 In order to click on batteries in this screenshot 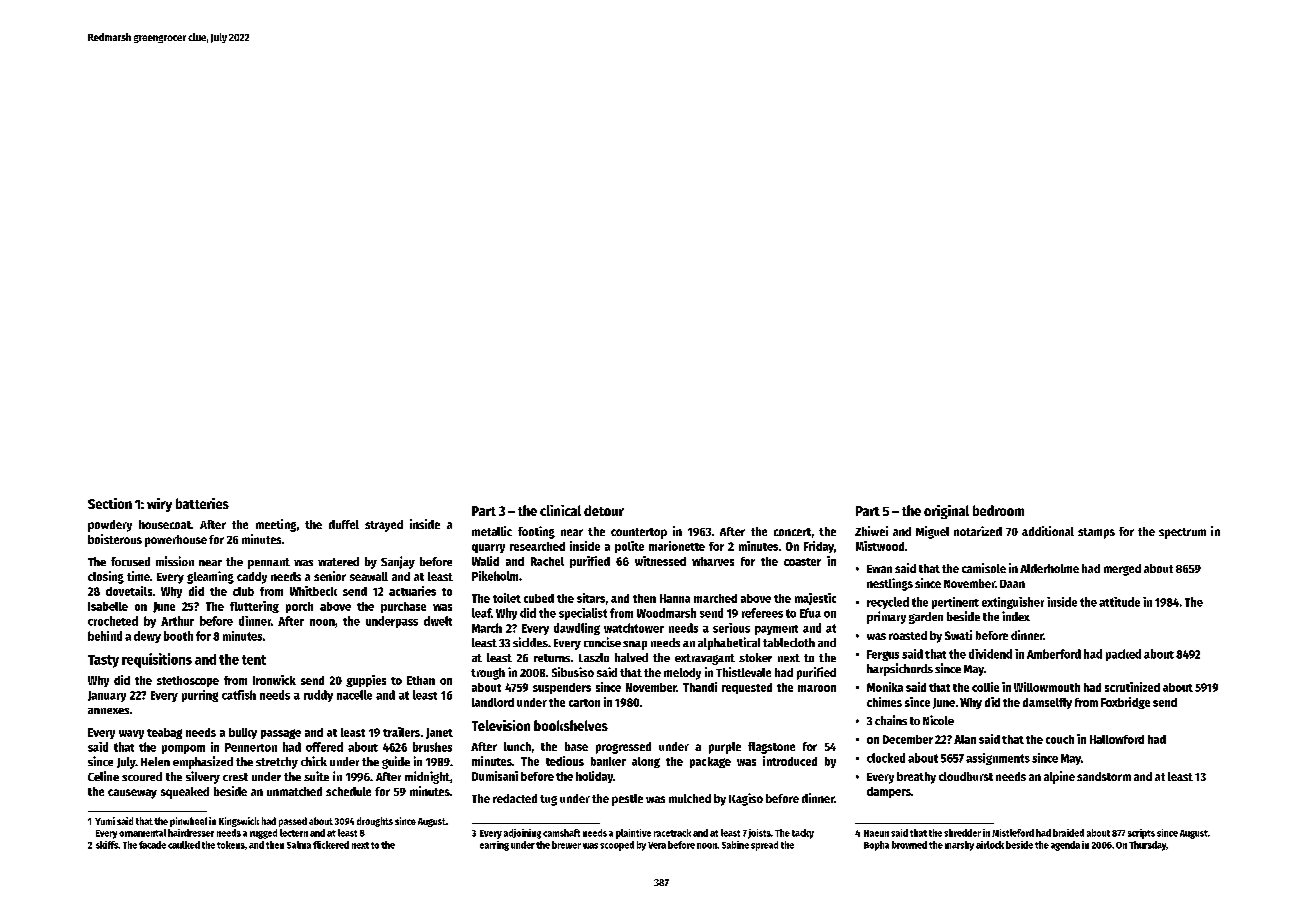, I will do `click(202, 503)`.
